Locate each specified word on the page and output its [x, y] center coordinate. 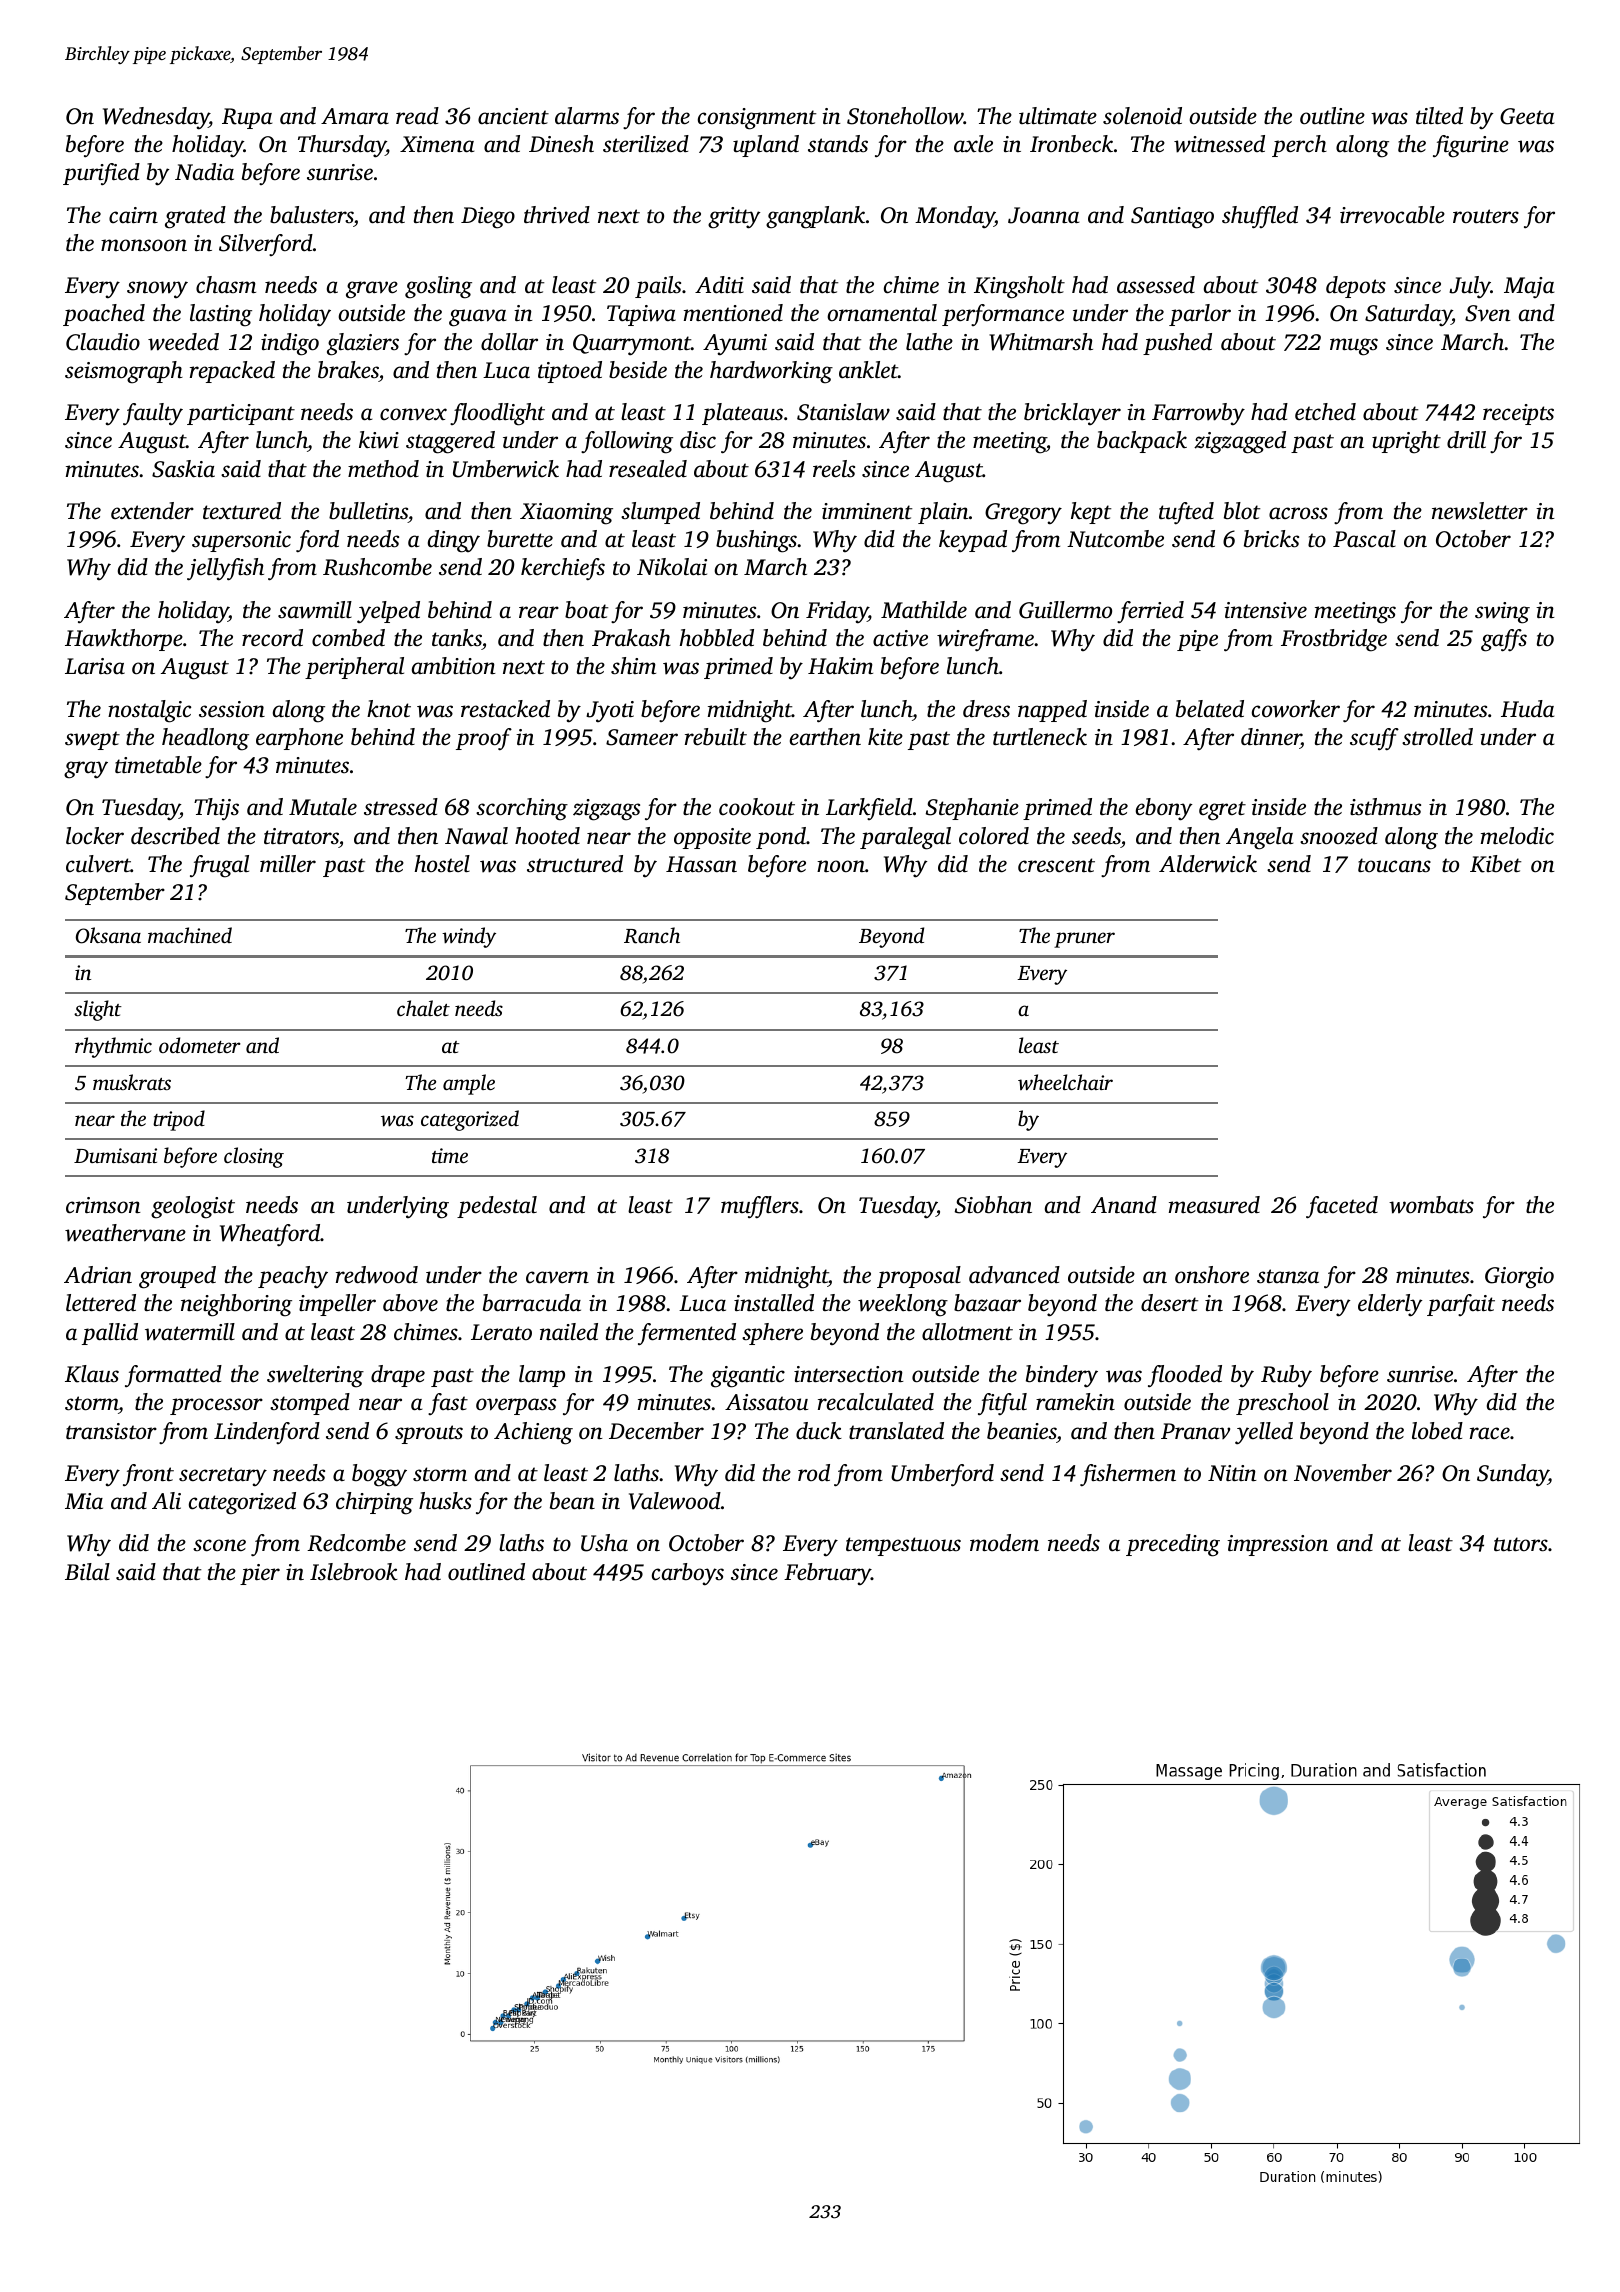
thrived [557, 215]
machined [190, 935]
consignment [757, 119]
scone [219, 1545]
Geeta [1527, 116]
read [417, 115]
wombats [1431, 1205]
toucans [1394, 865]
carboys [688, 1574]
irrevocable [1392, 215]
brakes [348, 370]
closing [254, 1157]
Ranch [652, 935]
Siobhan [993, 1205]
